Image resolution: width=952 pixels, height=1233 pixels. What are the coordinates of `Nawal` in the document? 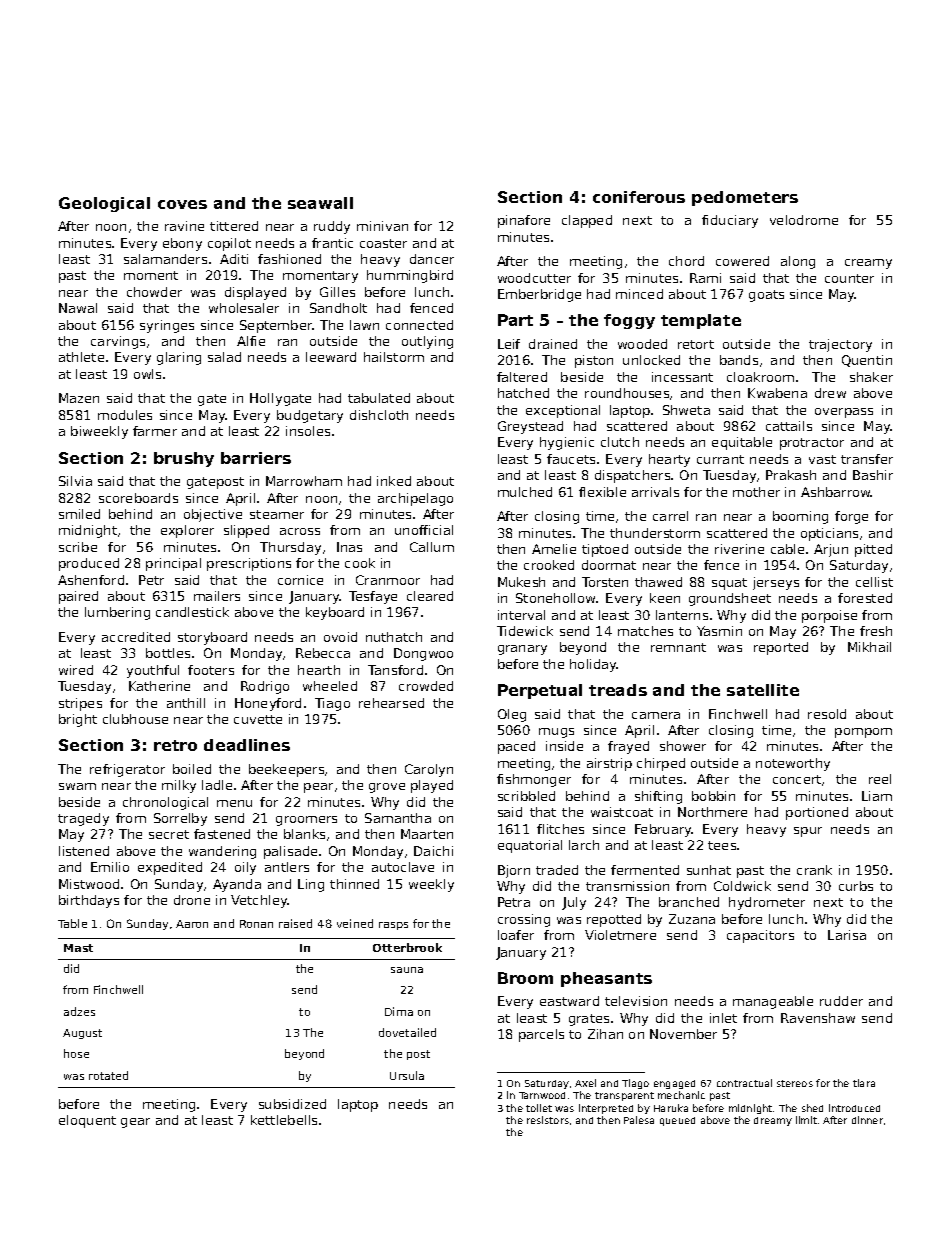 It's located at (78, 308).
